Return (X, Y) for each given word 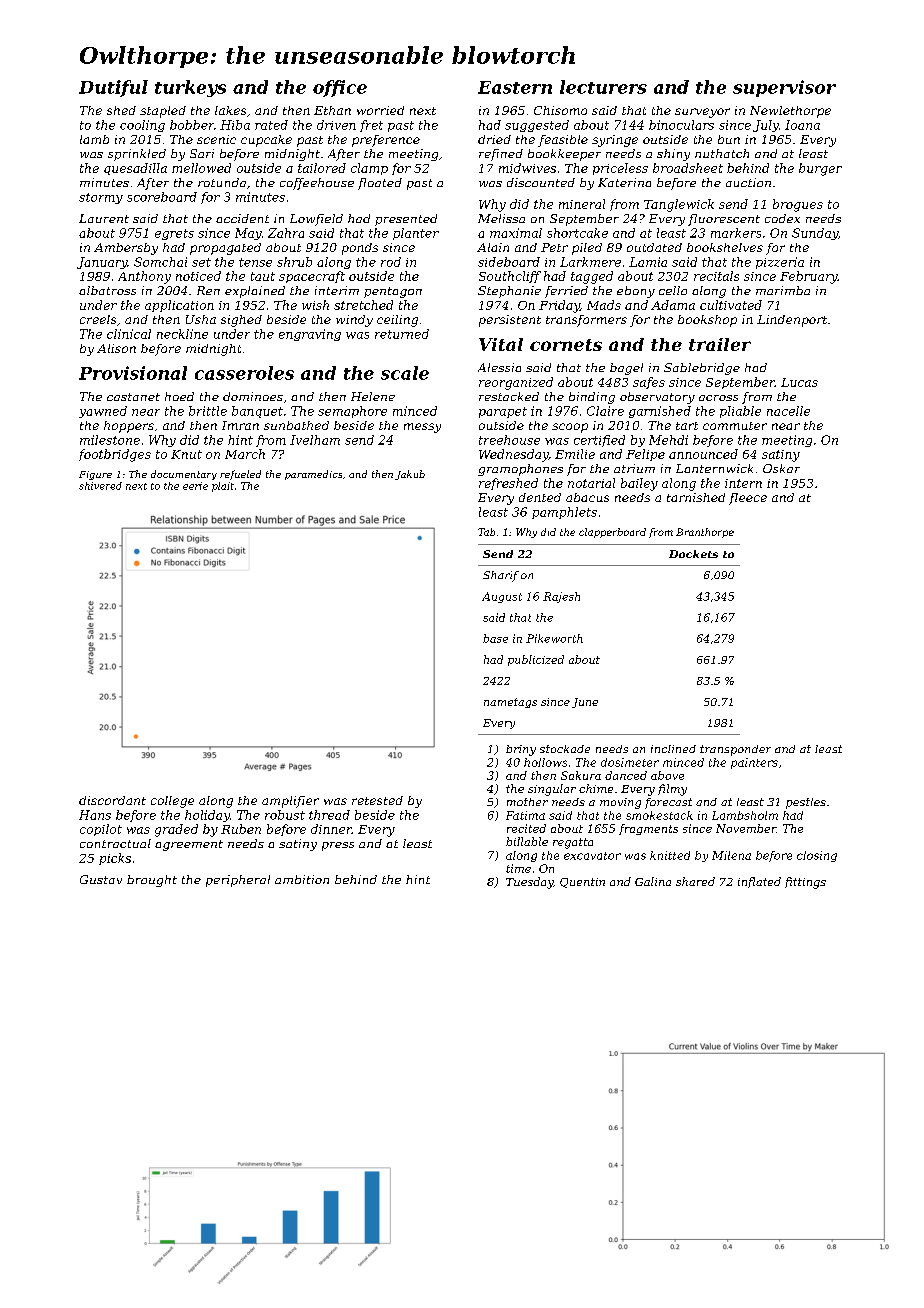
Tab (486, 532)
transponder (735, 750)
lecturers (603, 87)
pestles (806, 803)
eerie (195, 486)
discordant (112, 800)
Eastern (515, 87)
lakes (230, 110)
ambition (302, 879)
